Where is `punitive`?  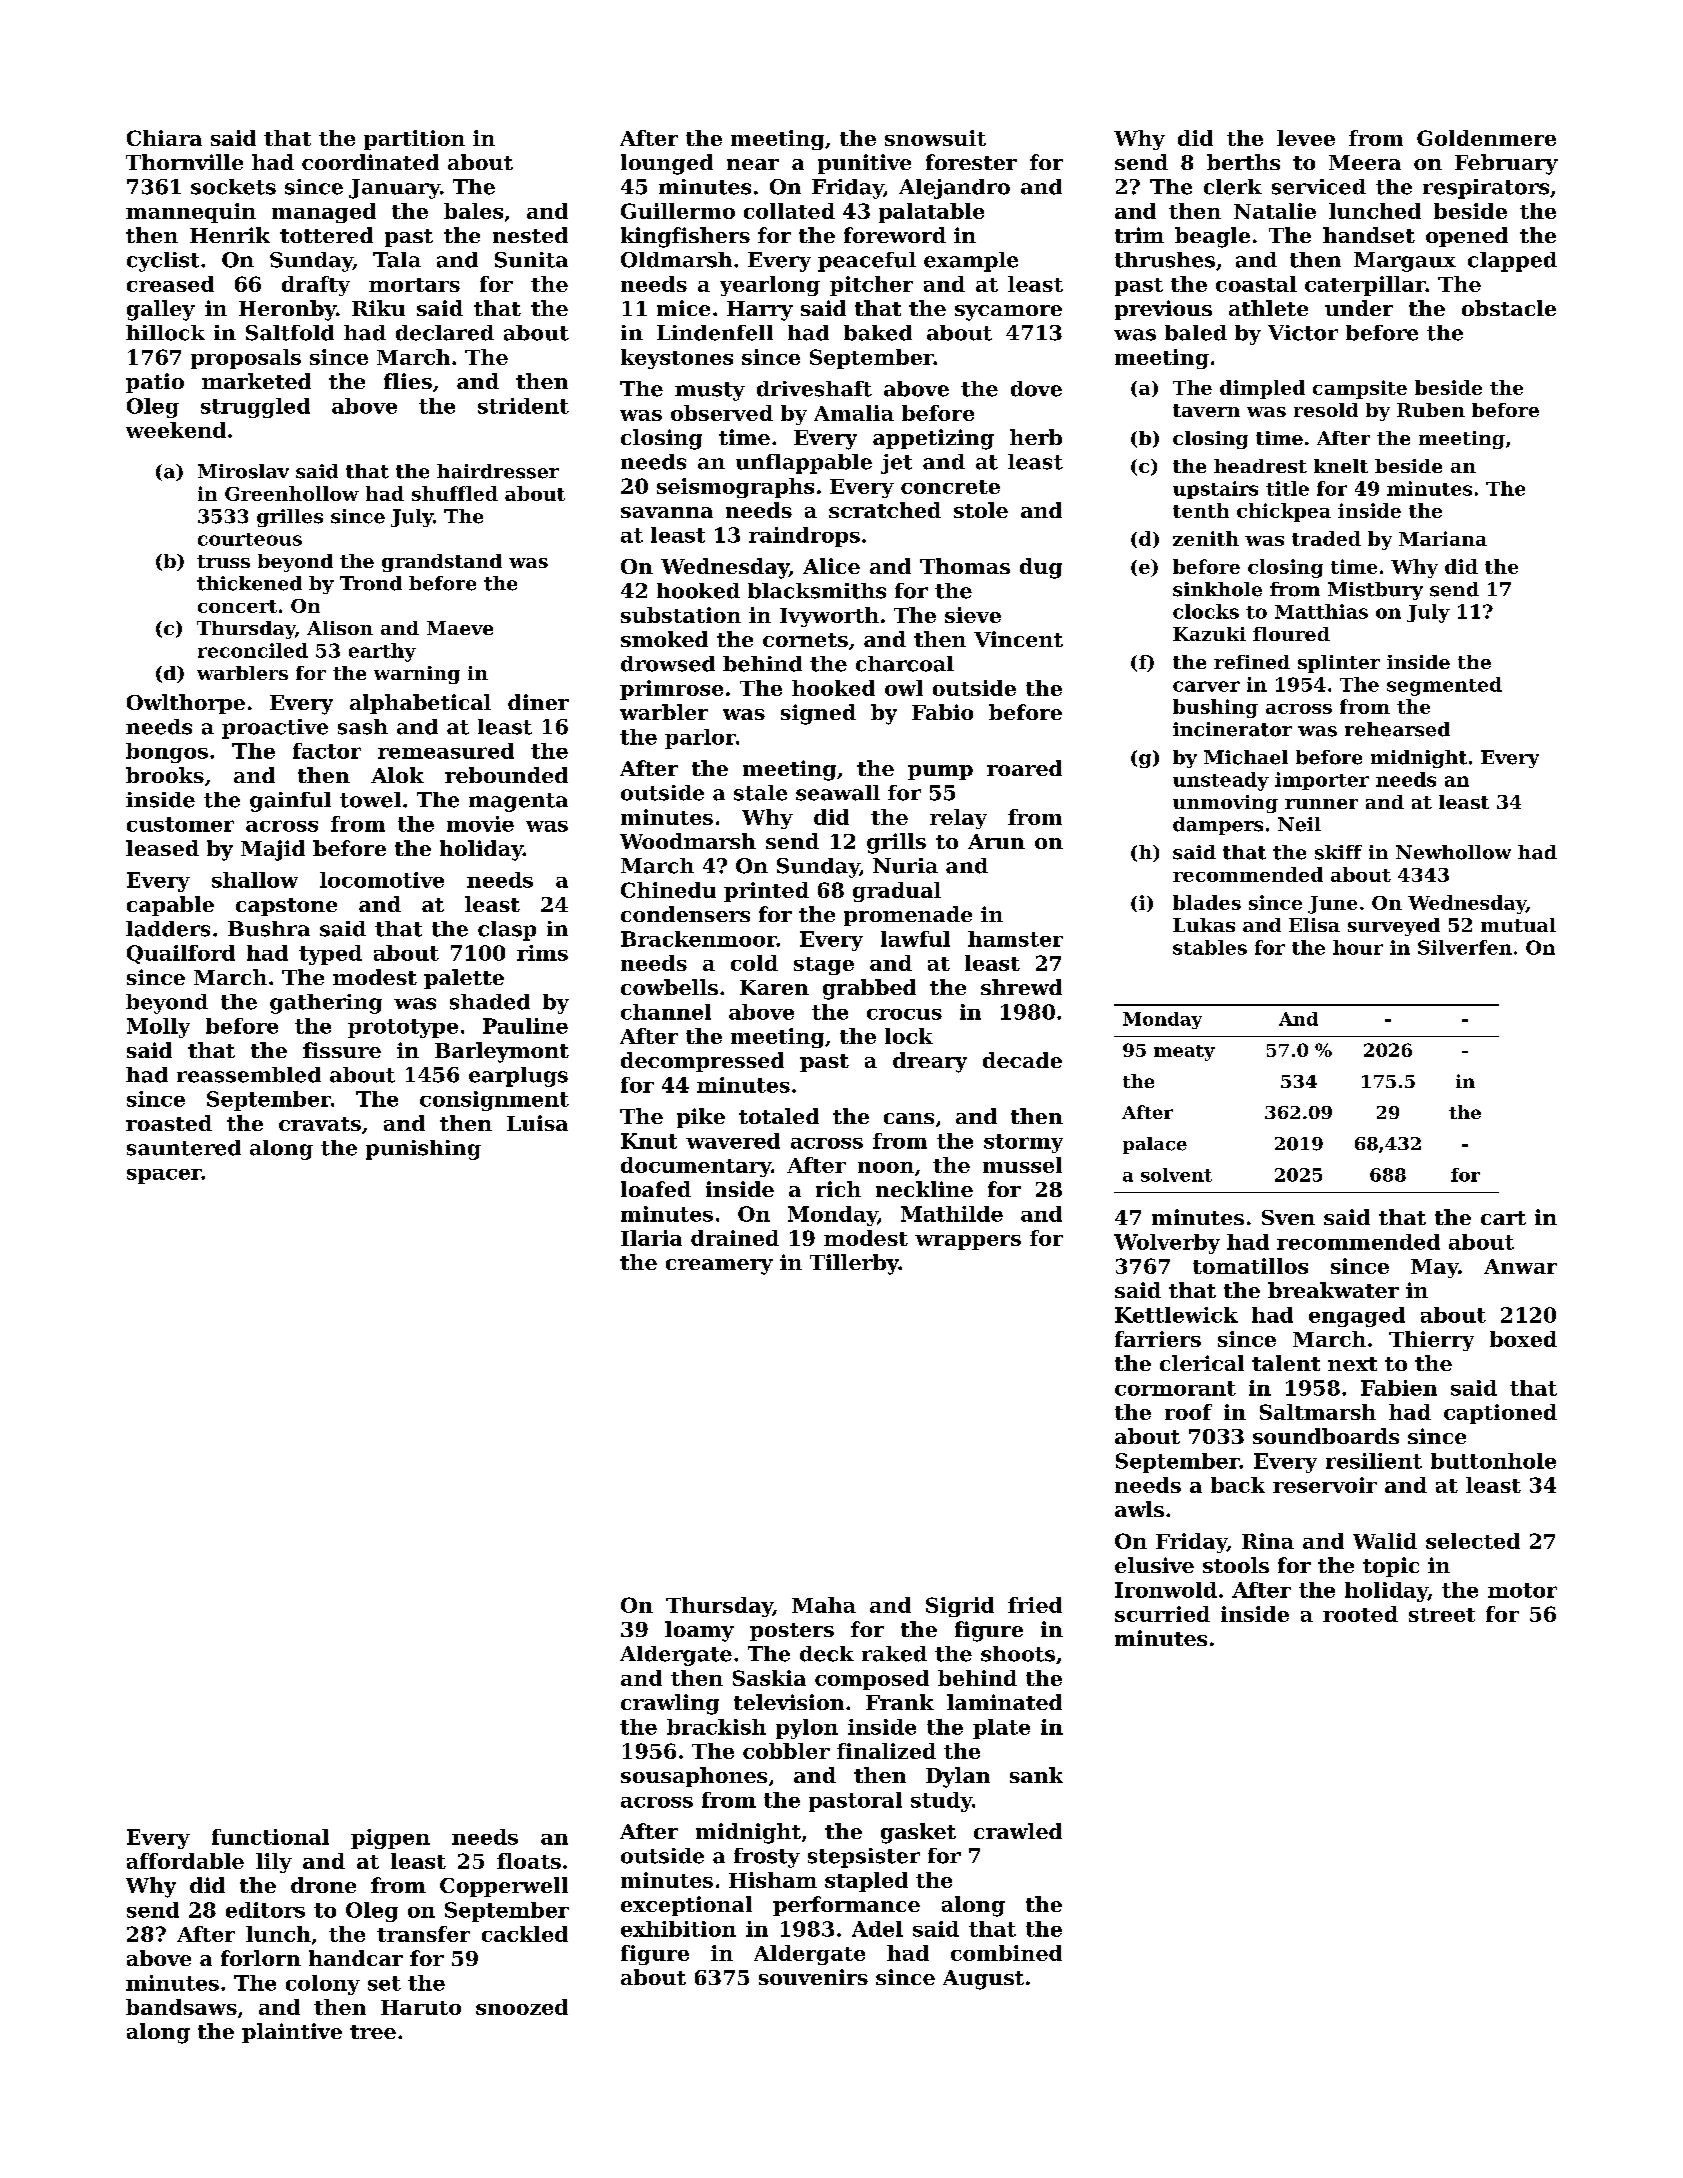 punitive is located at coordinates (864, 164).
